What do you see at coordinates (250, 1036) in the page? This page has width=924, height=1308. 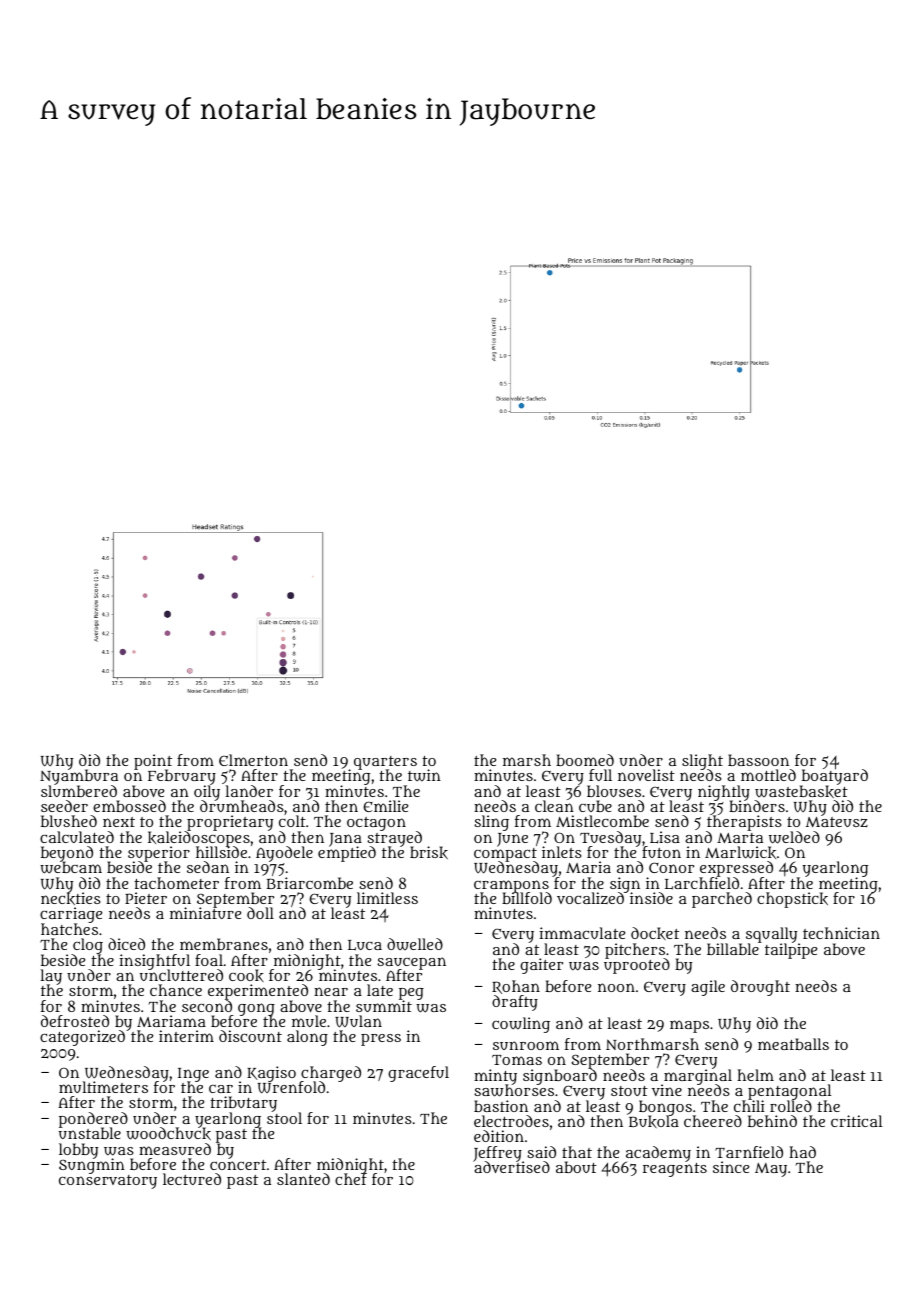 I see `discount` at bounding box center [250, 1036].
